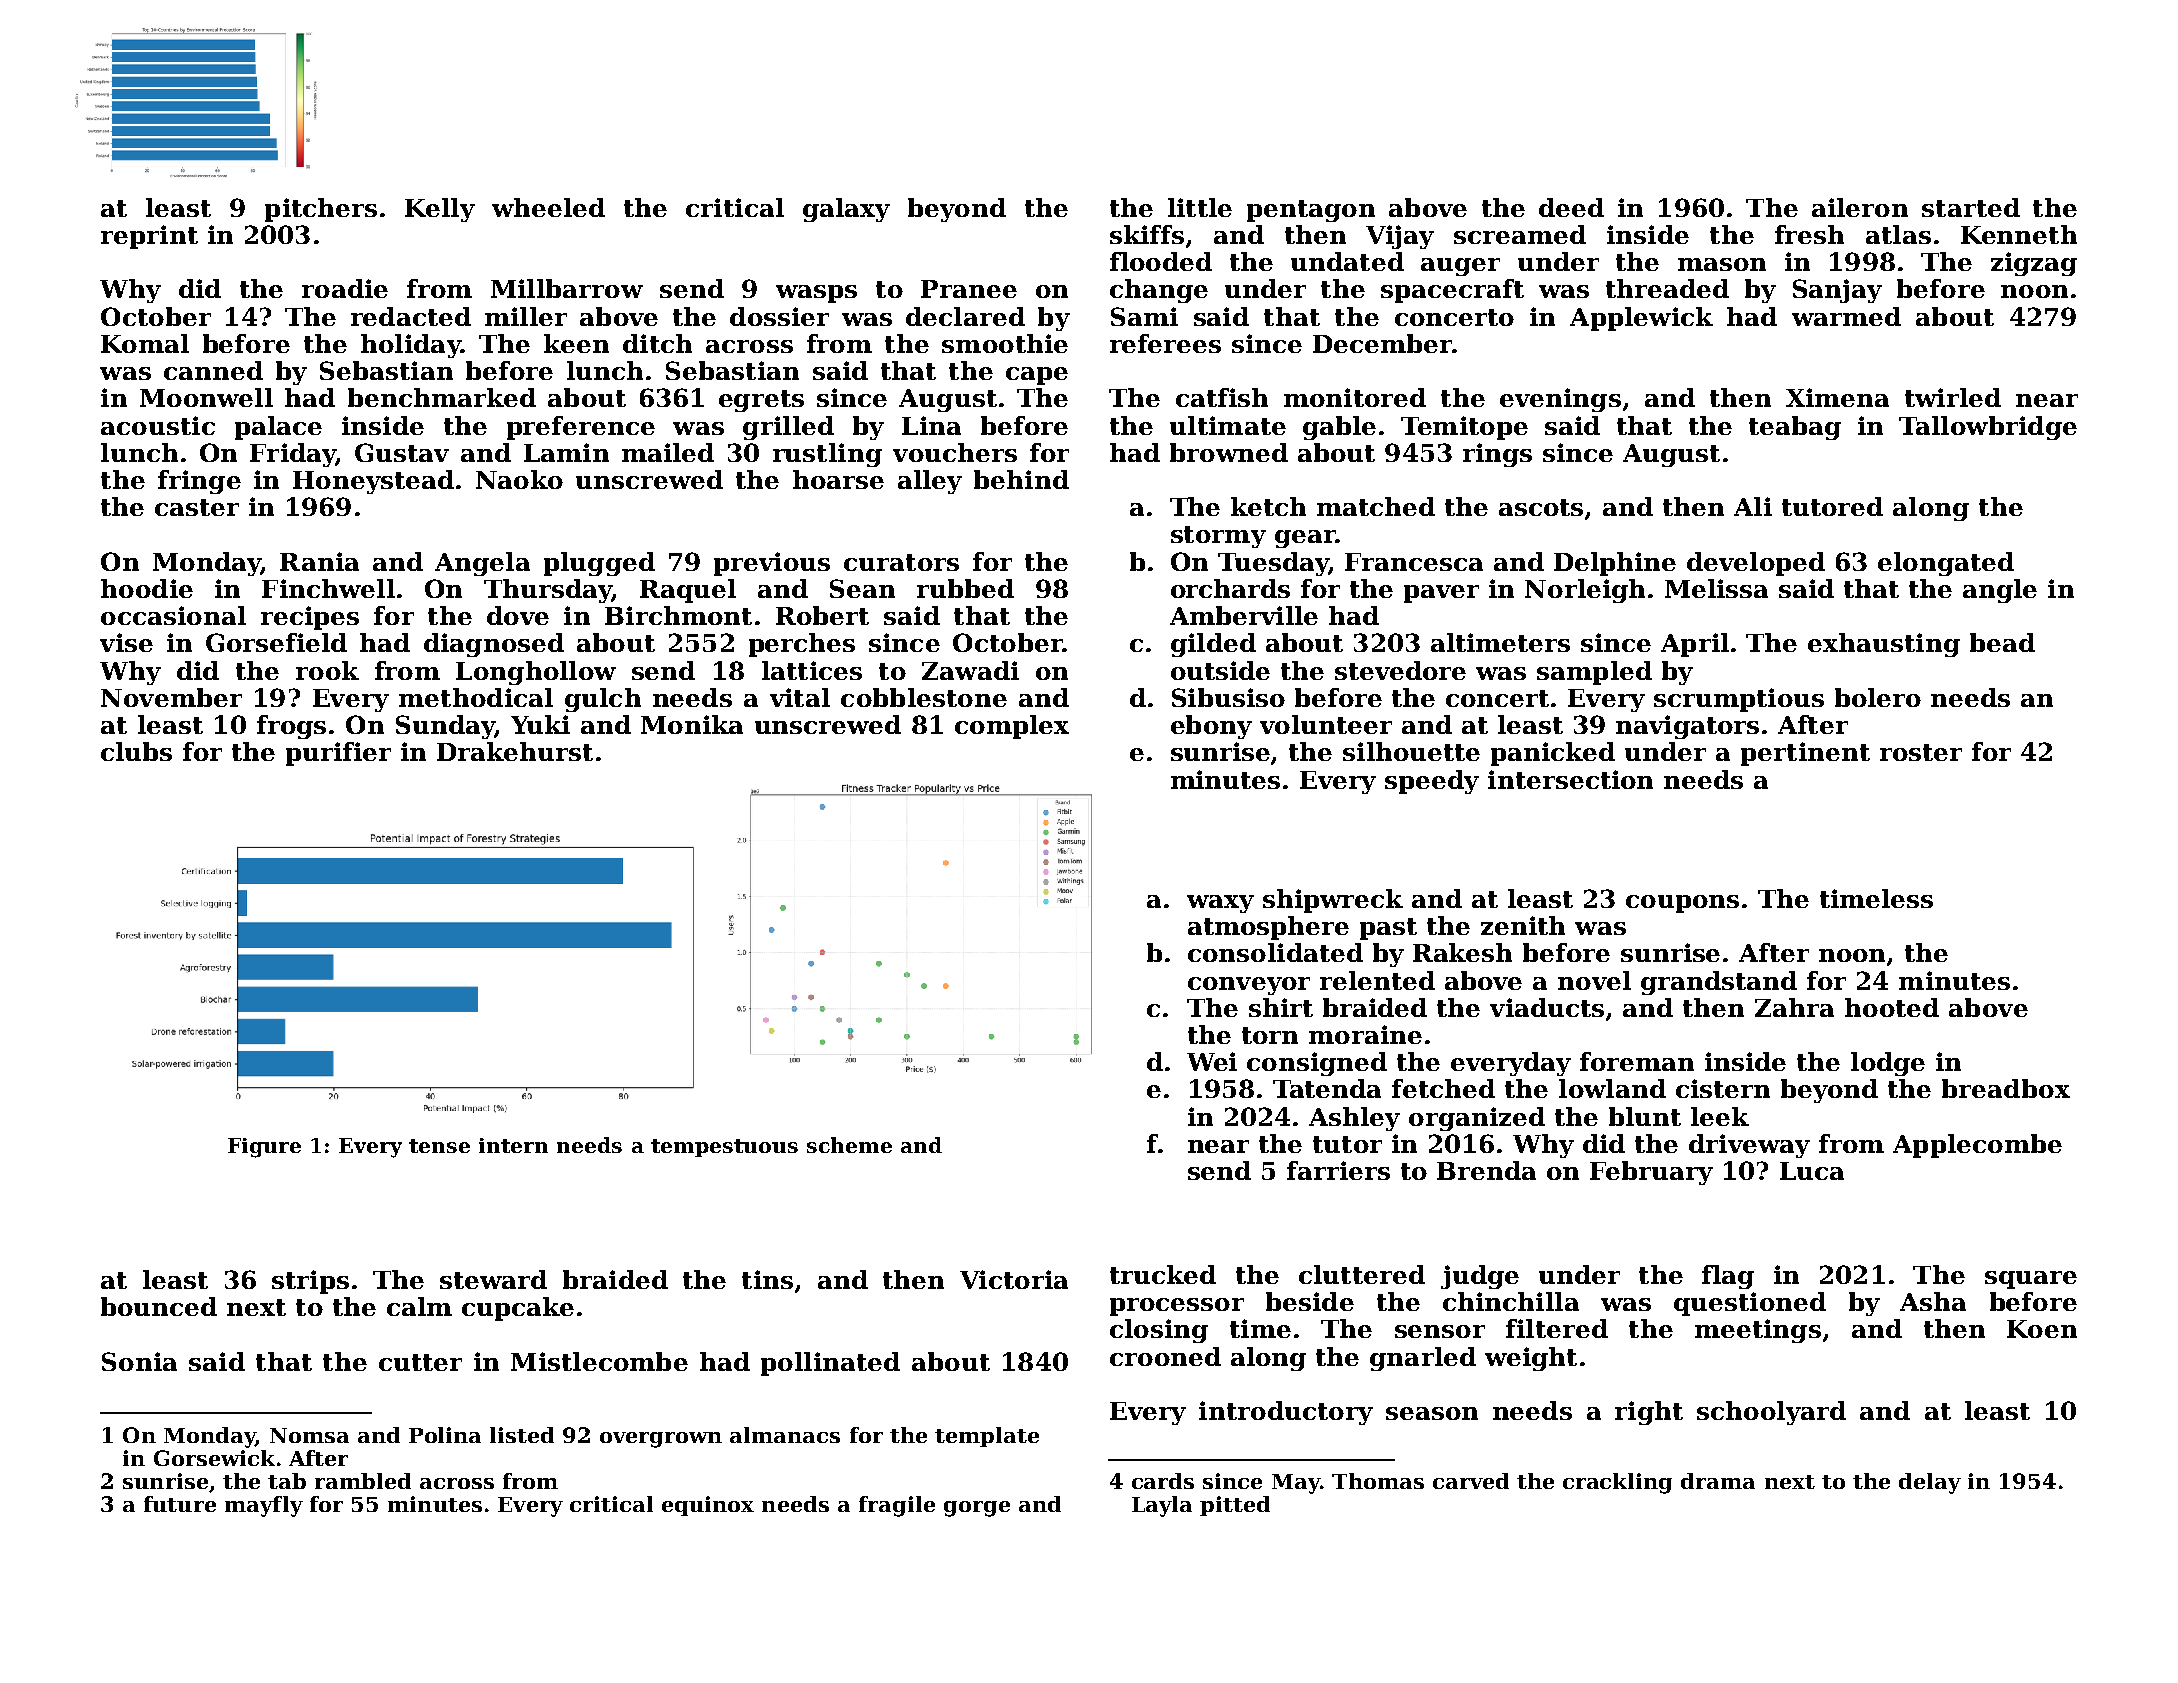 The image size is (2178, 1683). I want to click on Figure, so click(264, 1148).
